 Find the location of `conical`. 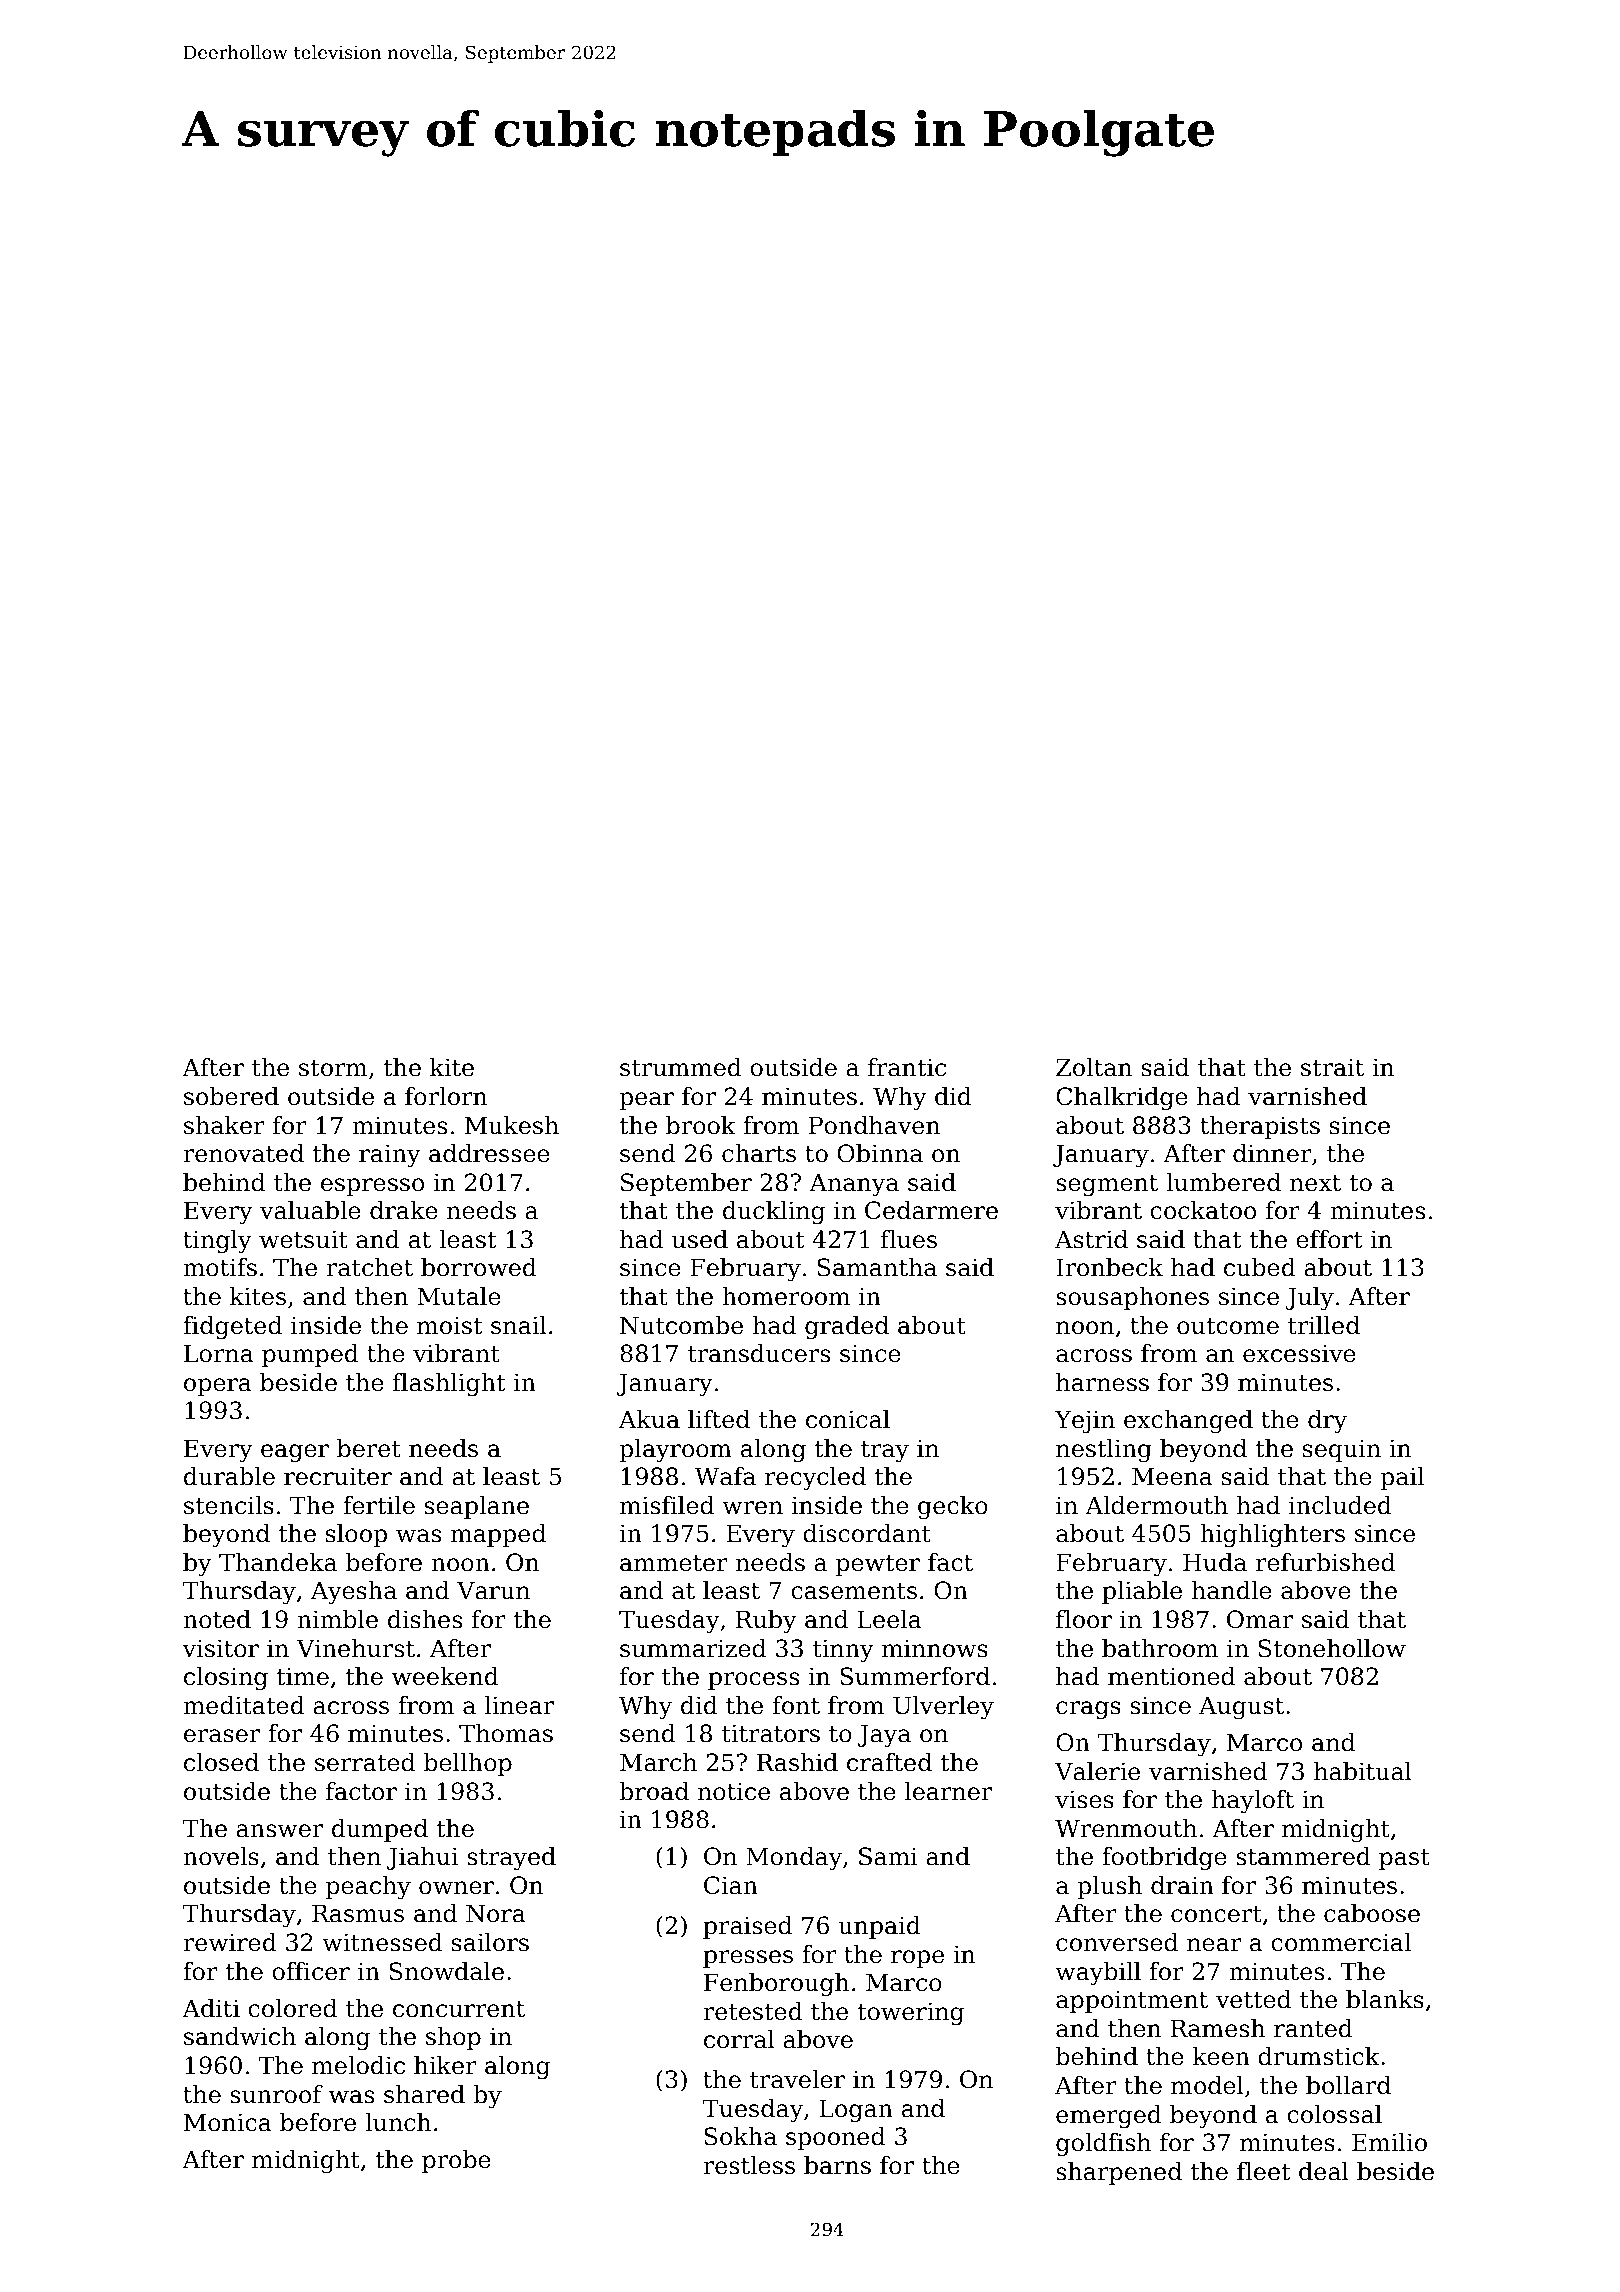

conical is located at coordinates (848, 1419).
